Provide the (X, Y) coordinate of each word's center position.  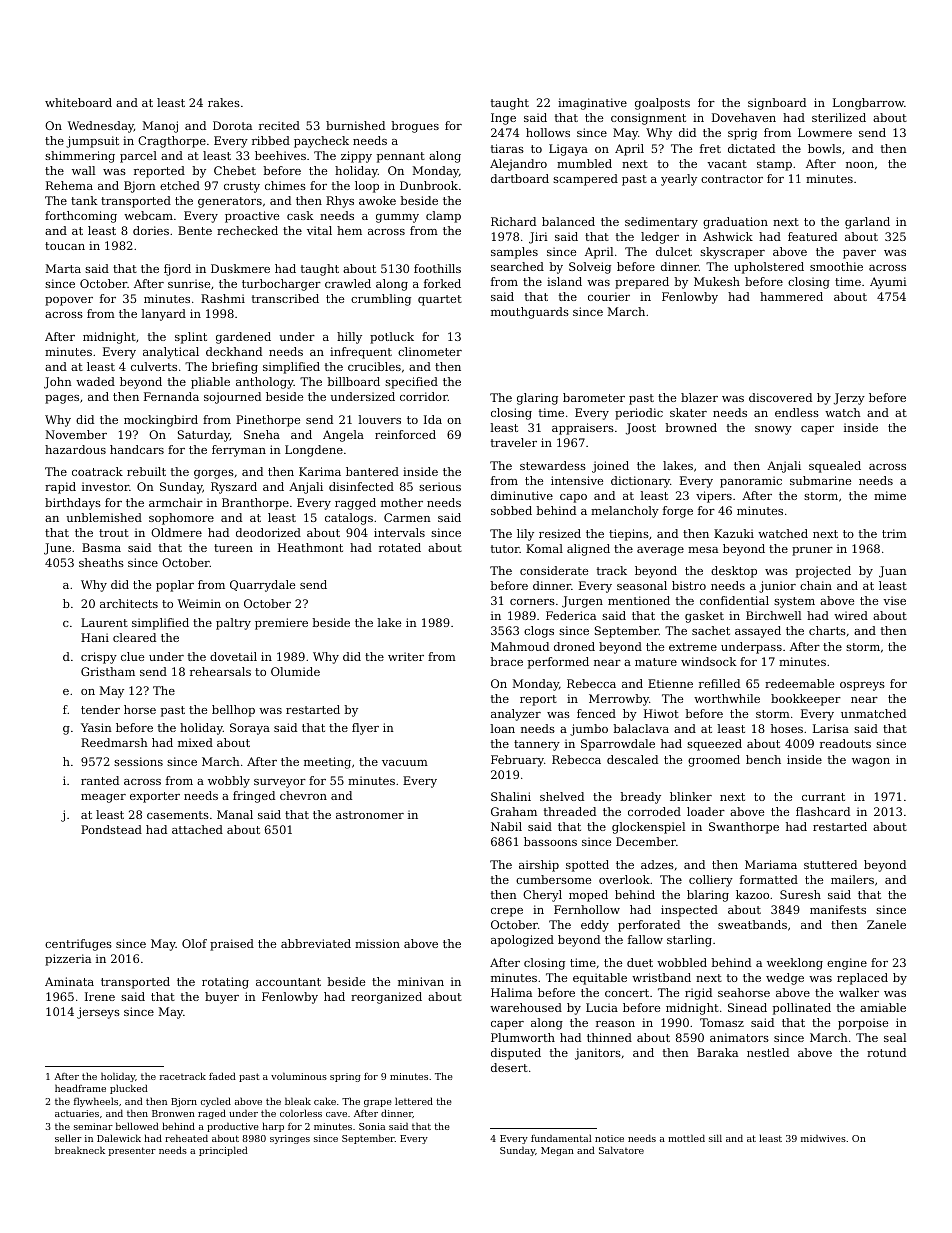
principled (223, 1151)
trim (894, 533)
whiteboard (78, 102)
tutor (505, 549)
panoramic (751, 482)
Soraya (250, 729)
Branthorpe (255, 504)
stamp (774, 165)
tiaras (507, 148)
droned (574, 646)
